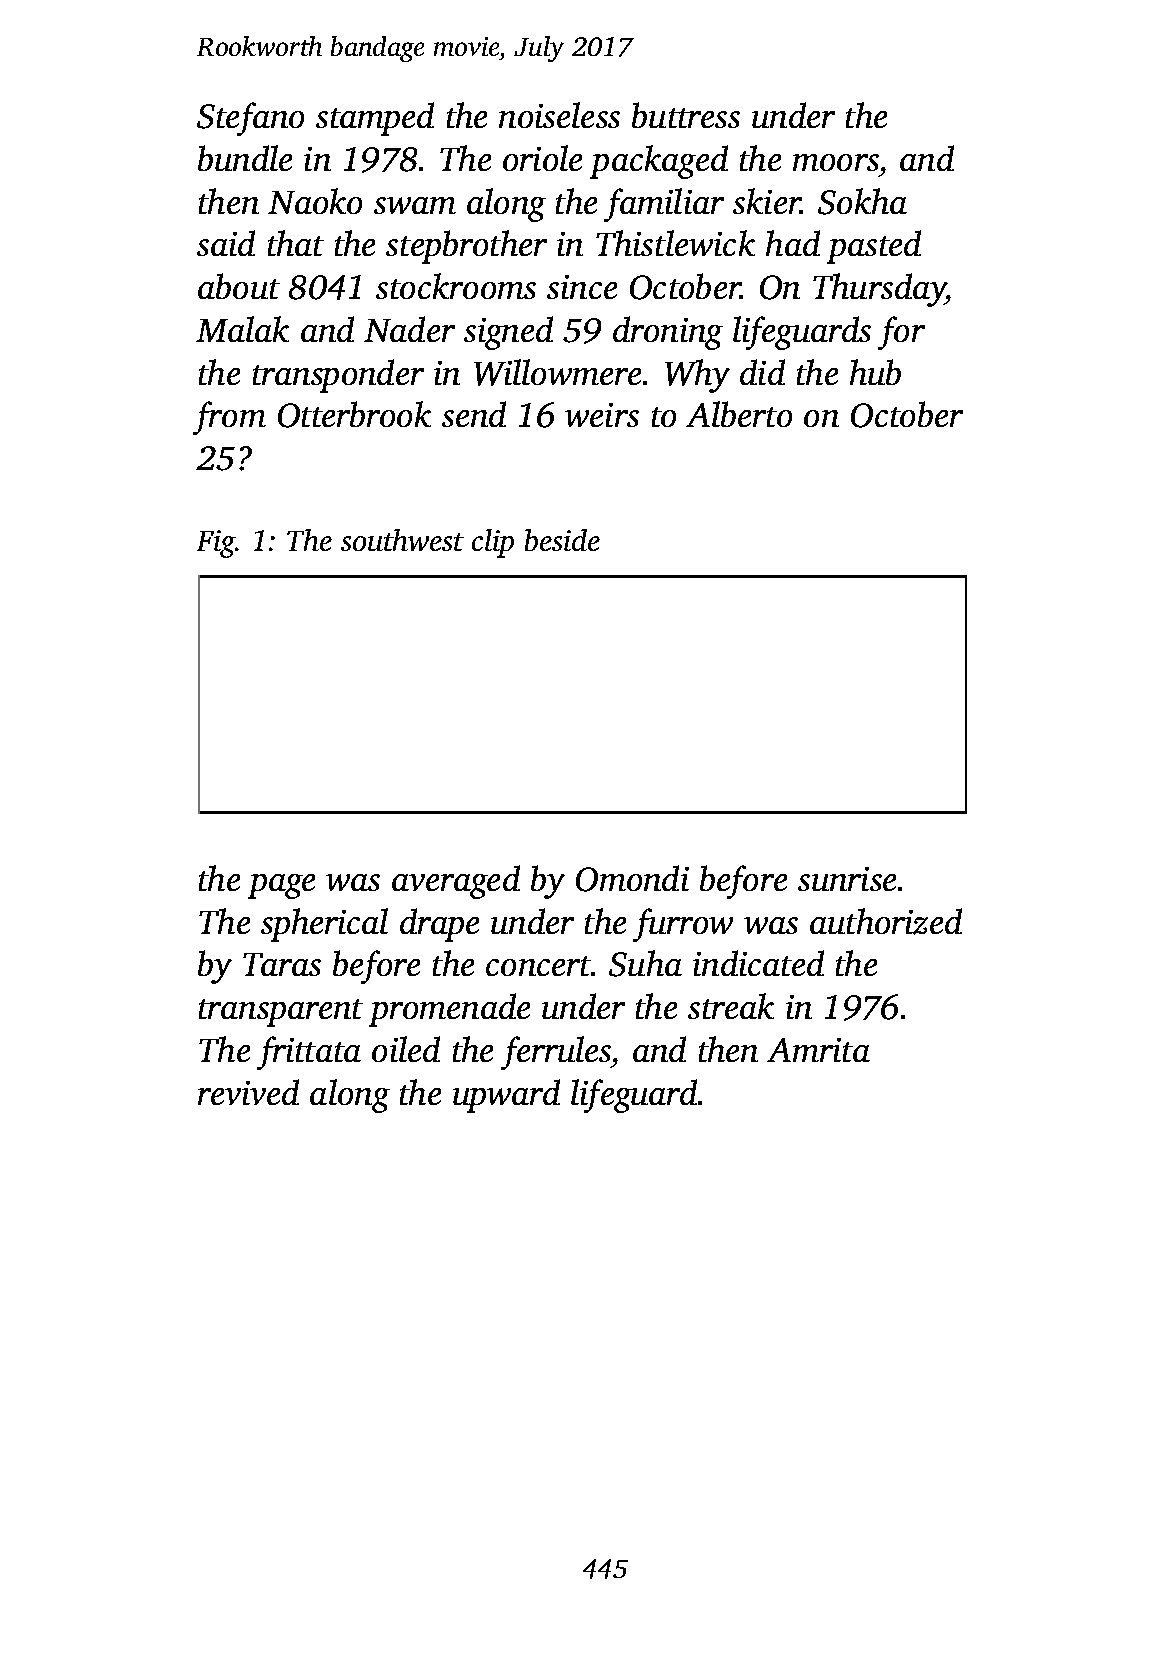 The height and width of the image is (1654, 1165). Describe the element at coordinates (556, 1053) in the image. I see `ferrules` at that location.
